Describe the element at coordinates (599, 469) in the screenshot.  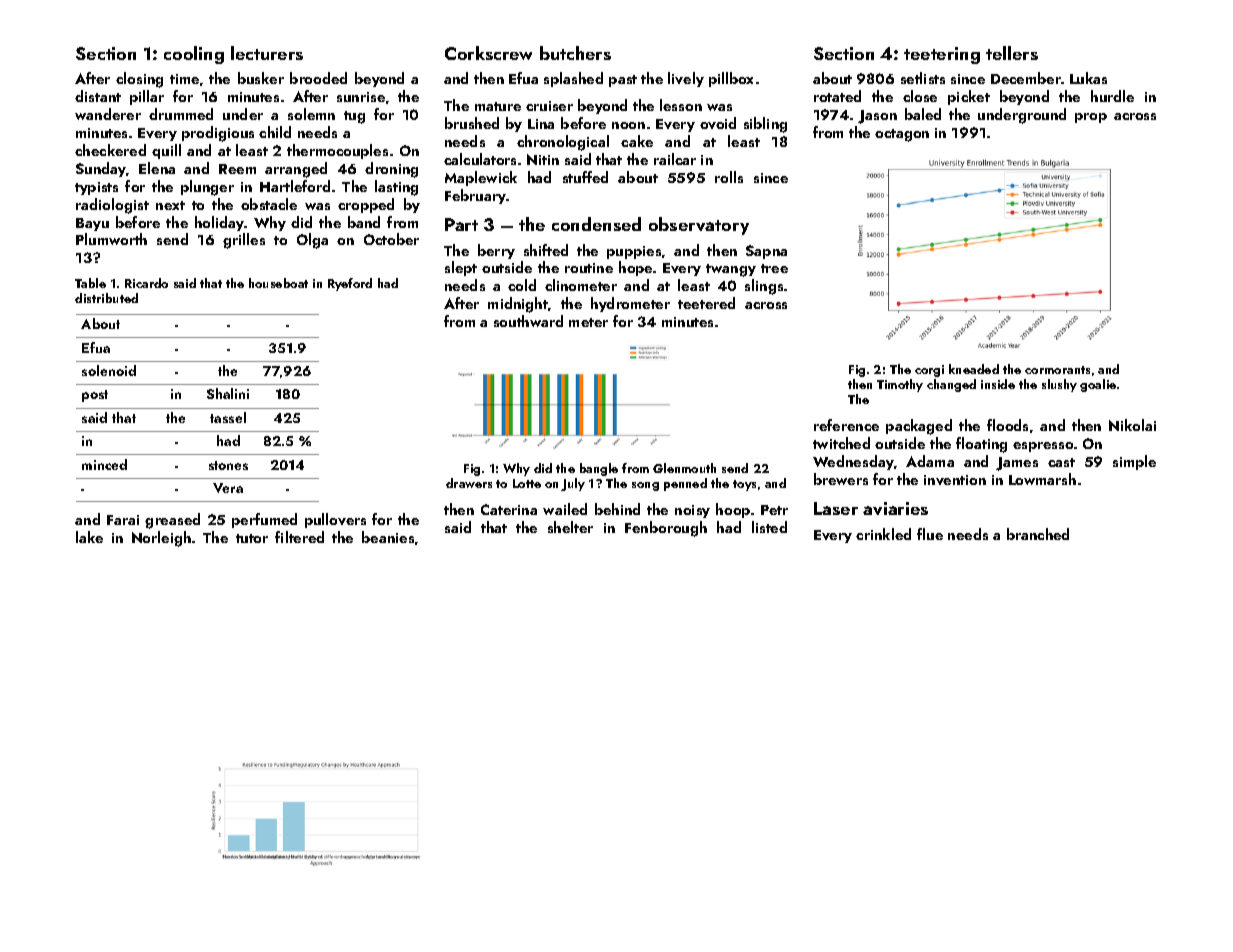
I see `bangle` at that location.
